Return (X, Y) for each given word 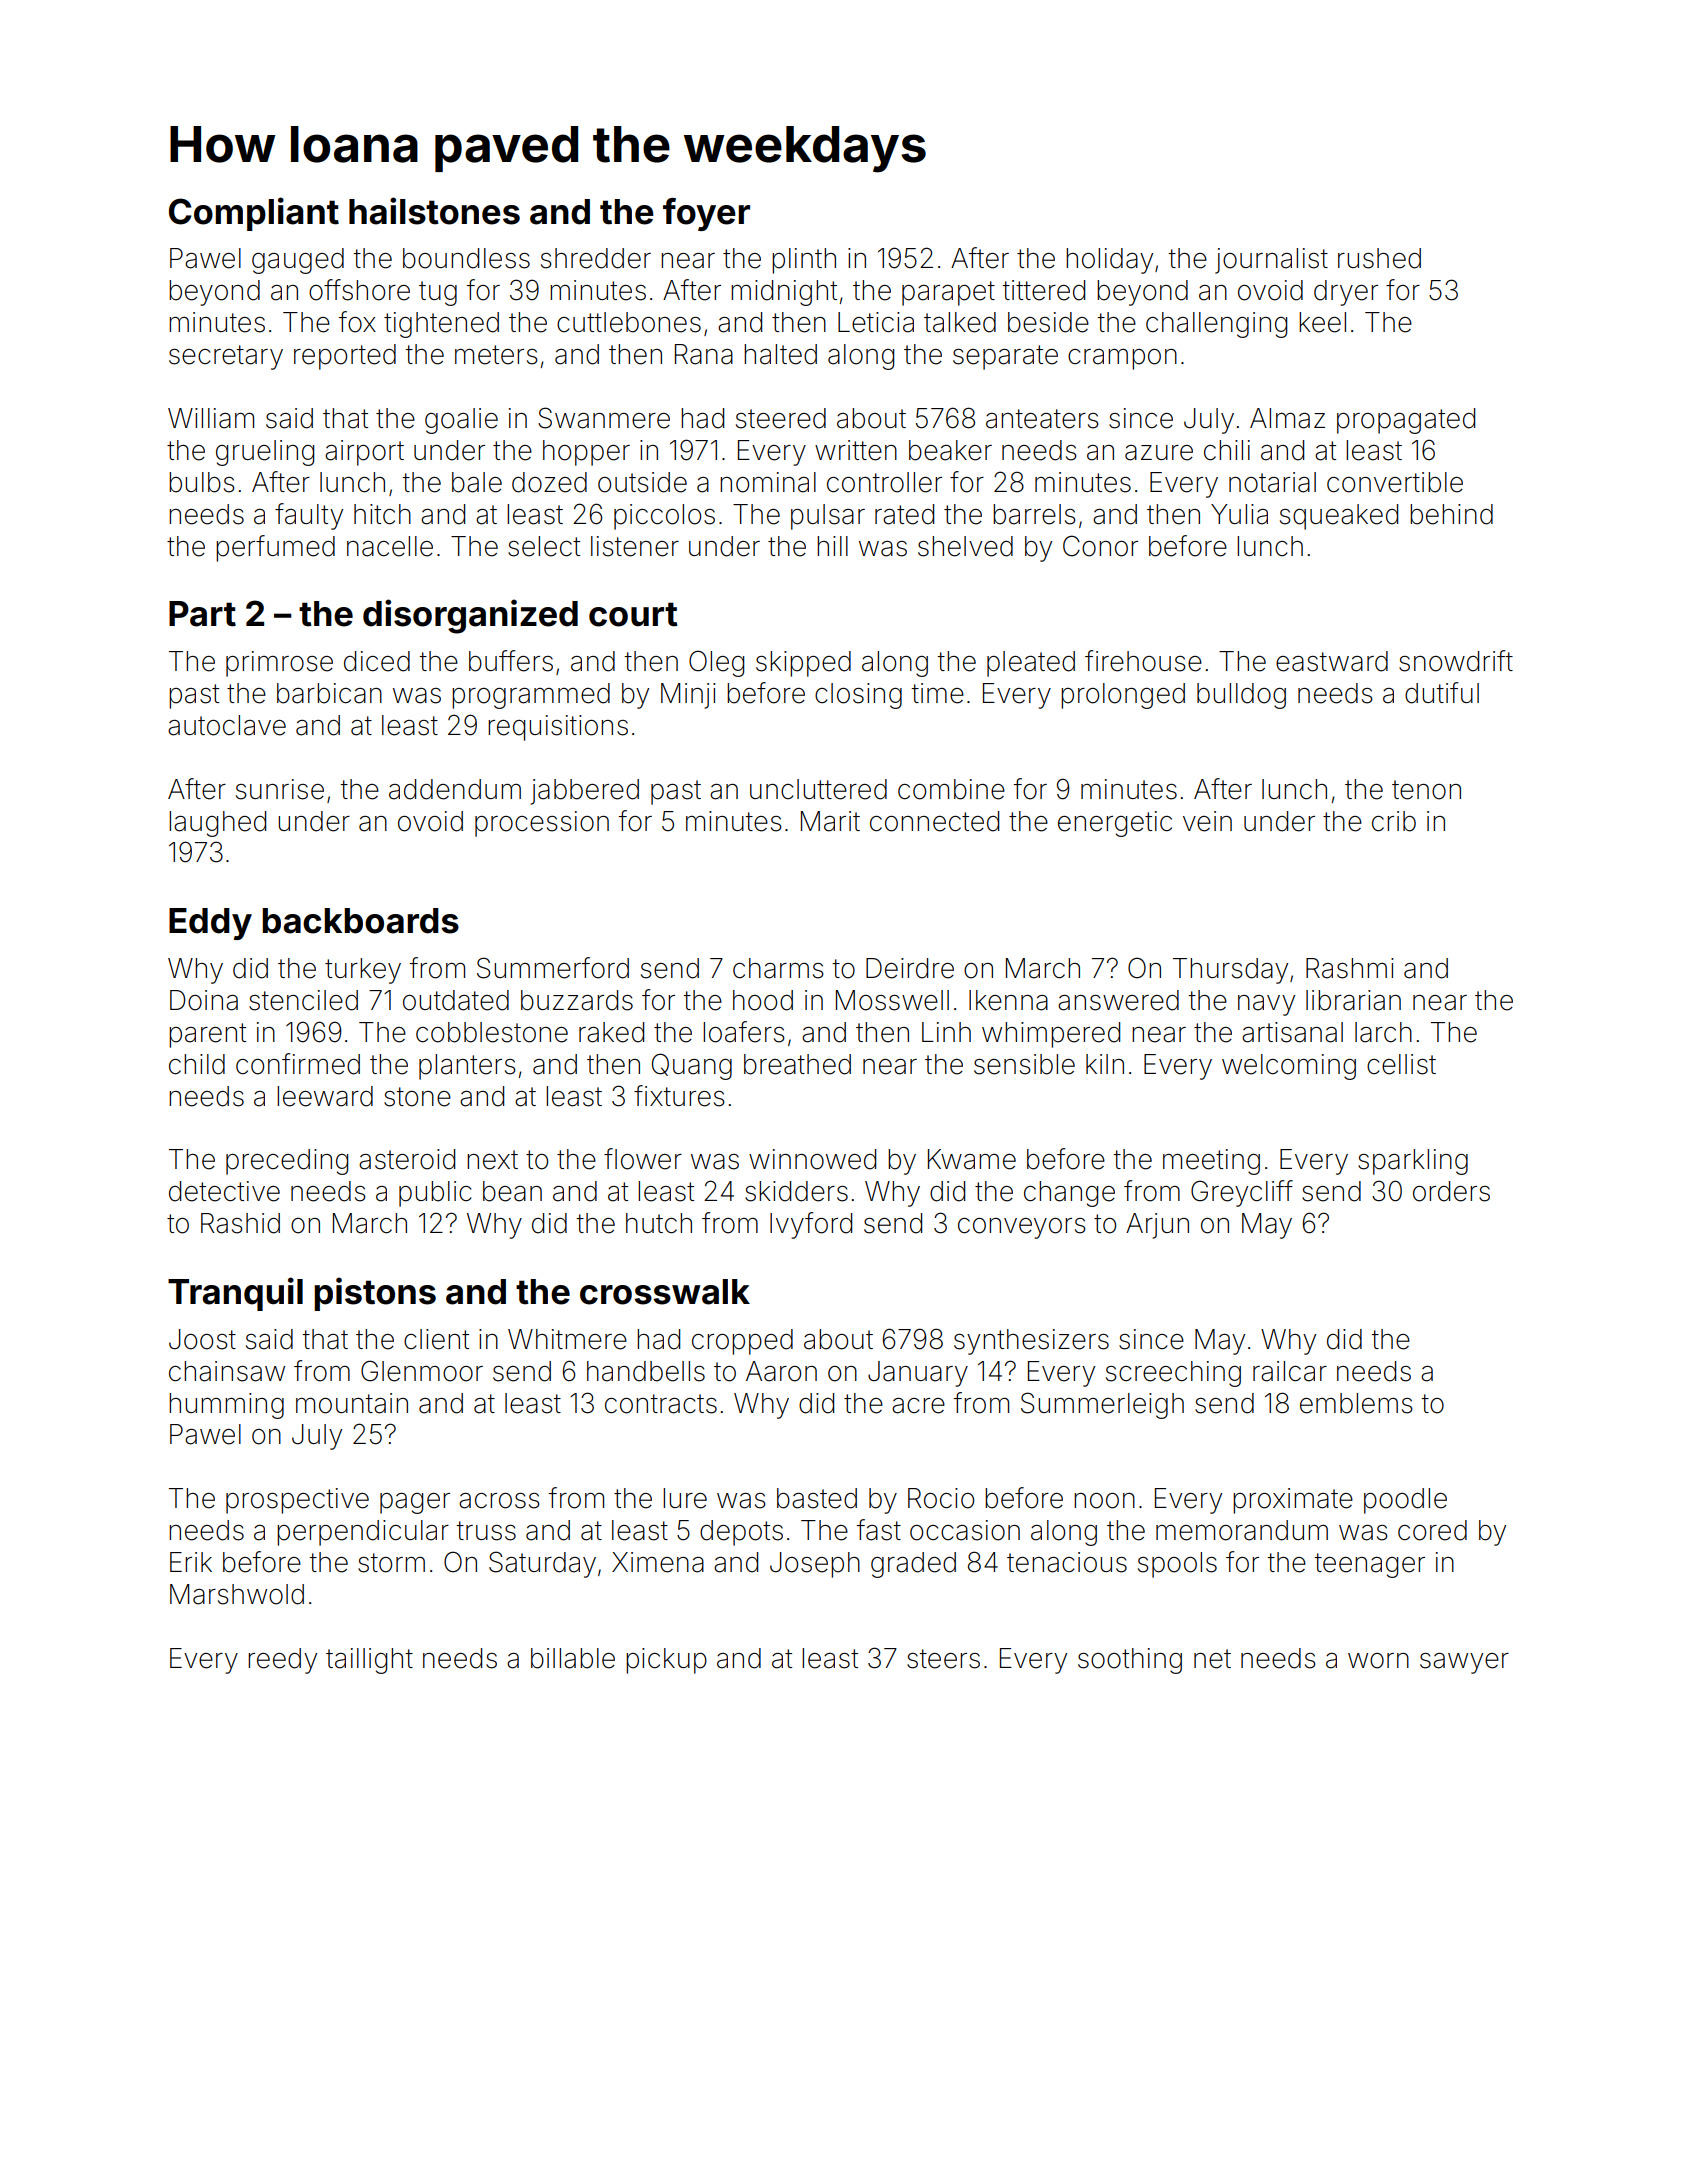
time (937, 693)
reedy (282, 1661)
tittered (1043, 290)
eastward (1332, 661)
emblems (1356, 1403)
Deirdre (910, 968)
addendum (455, 789)
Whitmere (567, 1339)
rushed (1379, 258)
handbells (646, 1371)
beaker (950, 450)
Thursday (1230, 971)
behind (1451, 514)
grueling (265, 453)
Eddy (210, 924)
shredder (596, 258)
